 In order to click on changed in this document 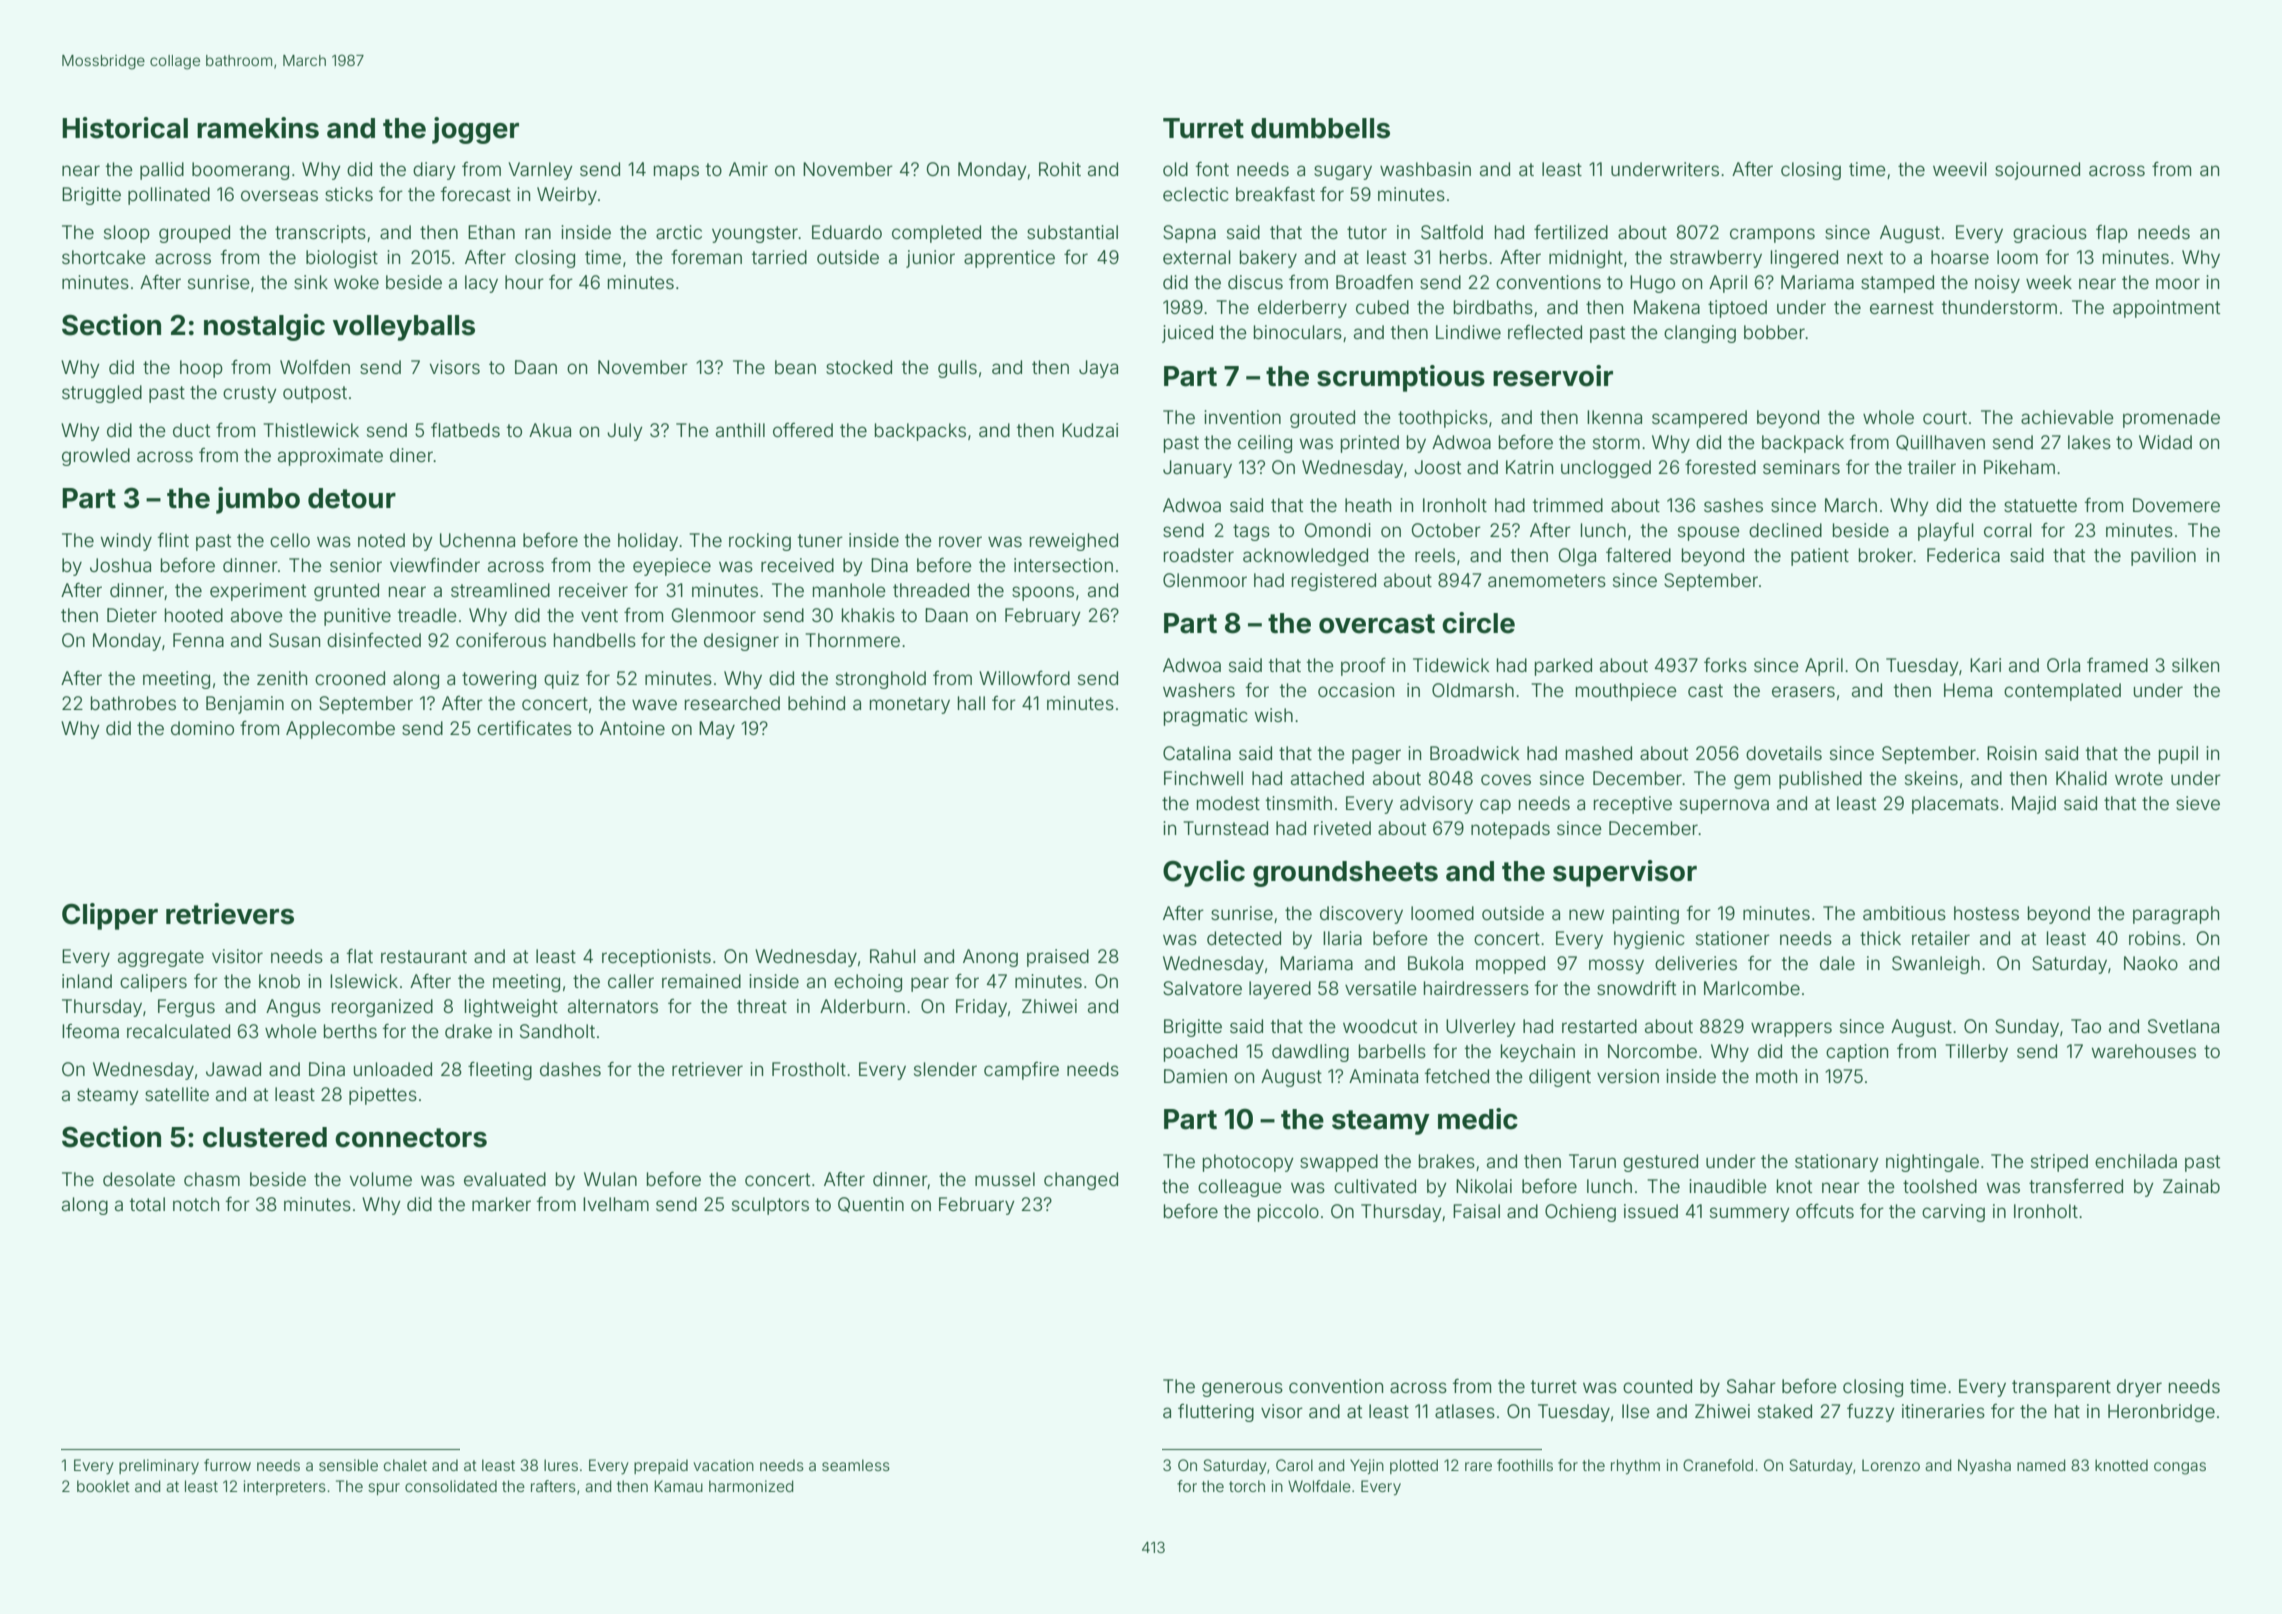, I will do `click(1081, 1181)`.
